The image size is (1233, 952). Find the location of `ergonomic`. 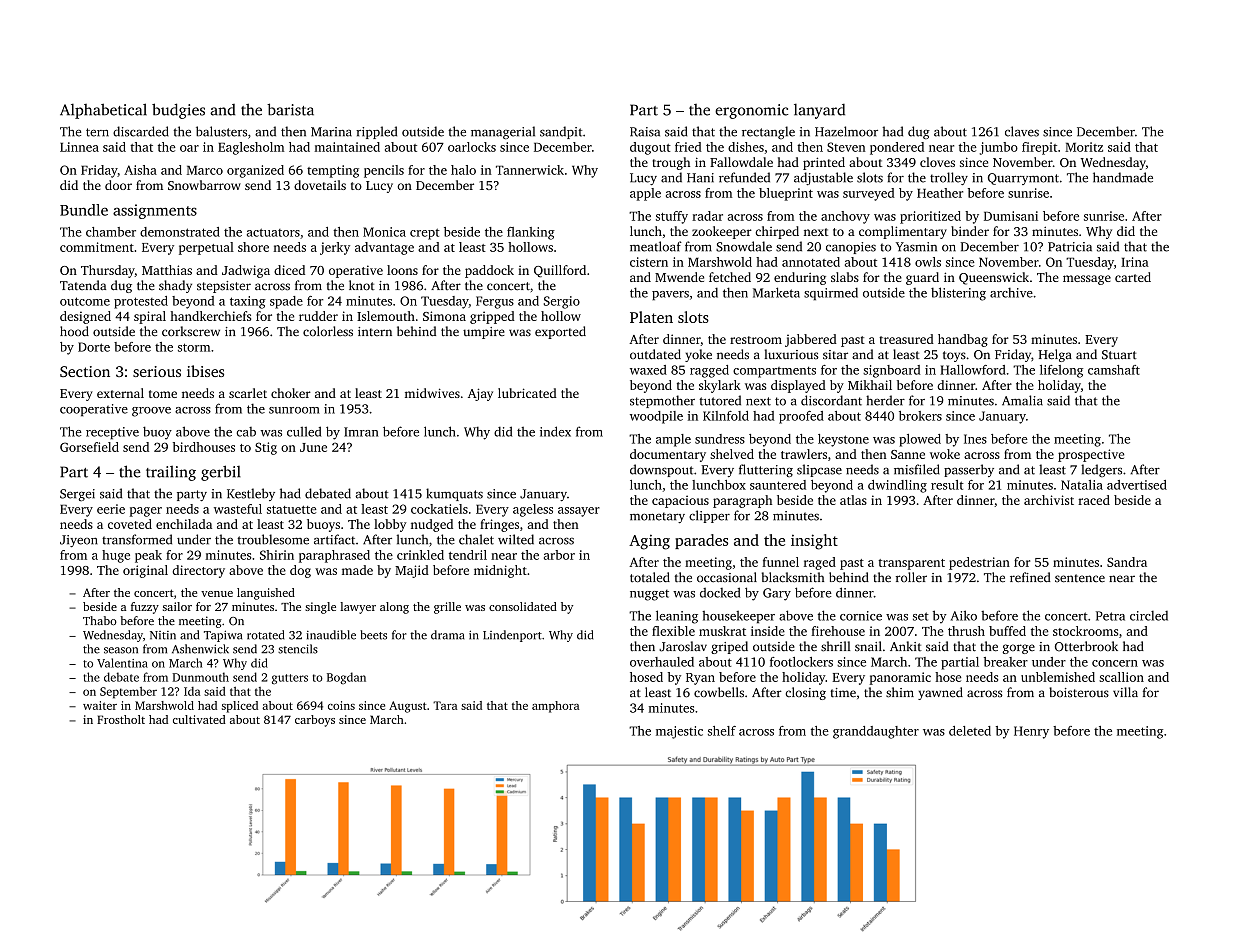

ergonomic is located at coordinates (751, 111).
